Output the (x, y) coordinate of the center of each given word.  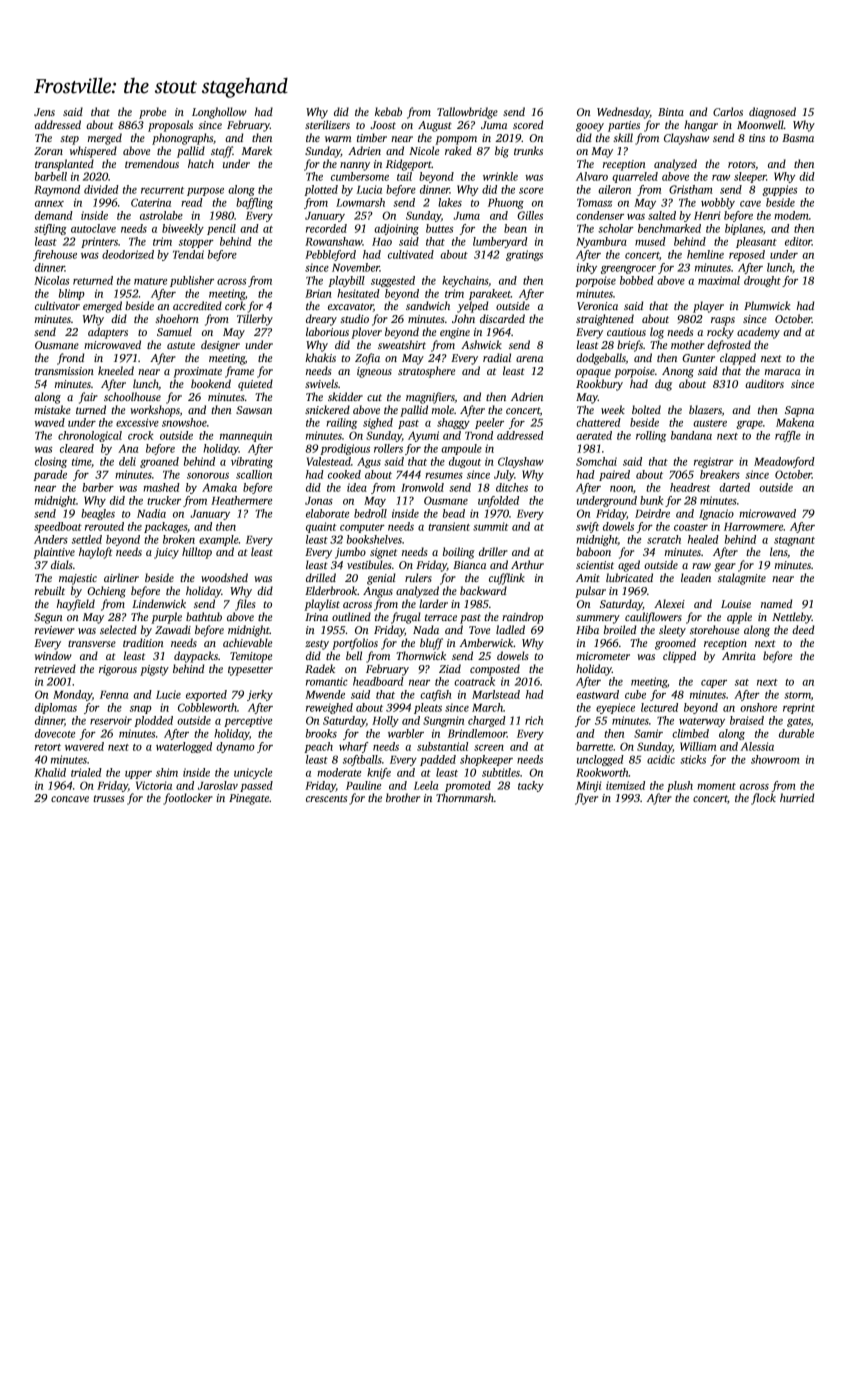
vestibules (369, 564)
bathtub (204, 616)
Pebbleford (330, 255)
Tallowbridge (467, 113)
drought (762, 281)
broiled (620, 629)
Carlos (728, 111)
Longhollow (219, 113)
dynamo (235, 747)
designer (220, 346)
